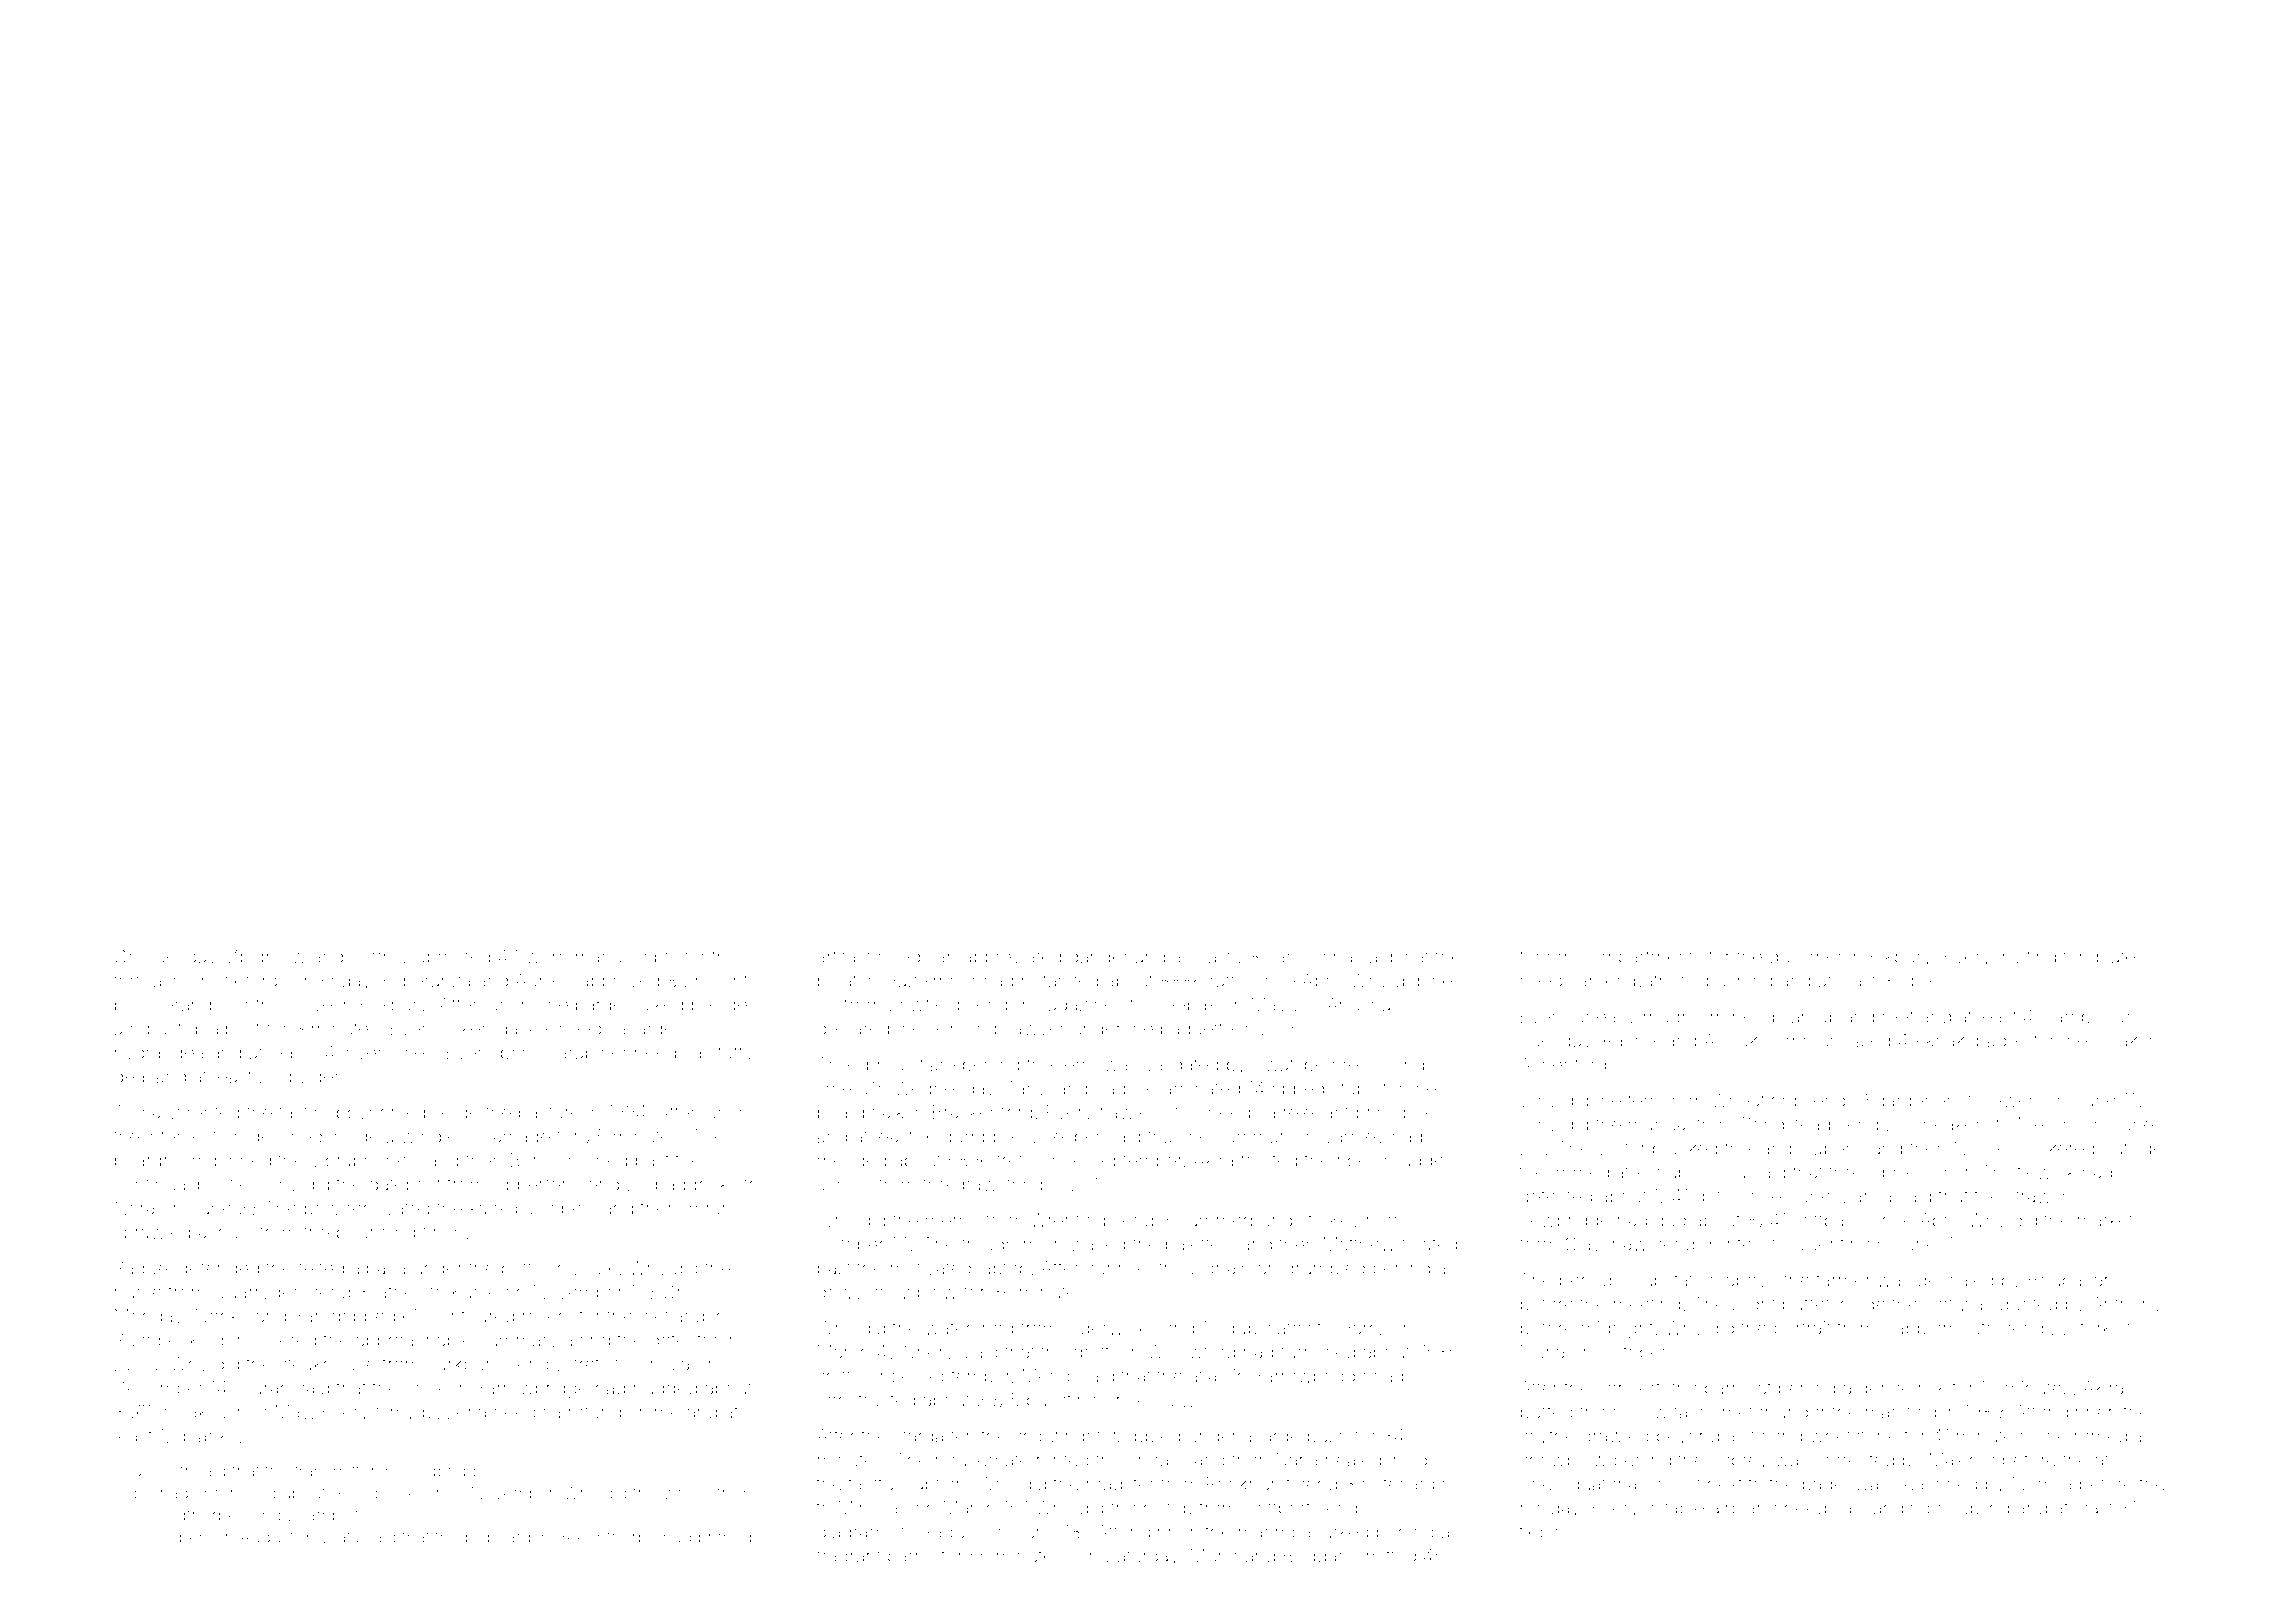 This document has width=2282, height=1614. I want to click on boomerangs, so click(168, 1006).
